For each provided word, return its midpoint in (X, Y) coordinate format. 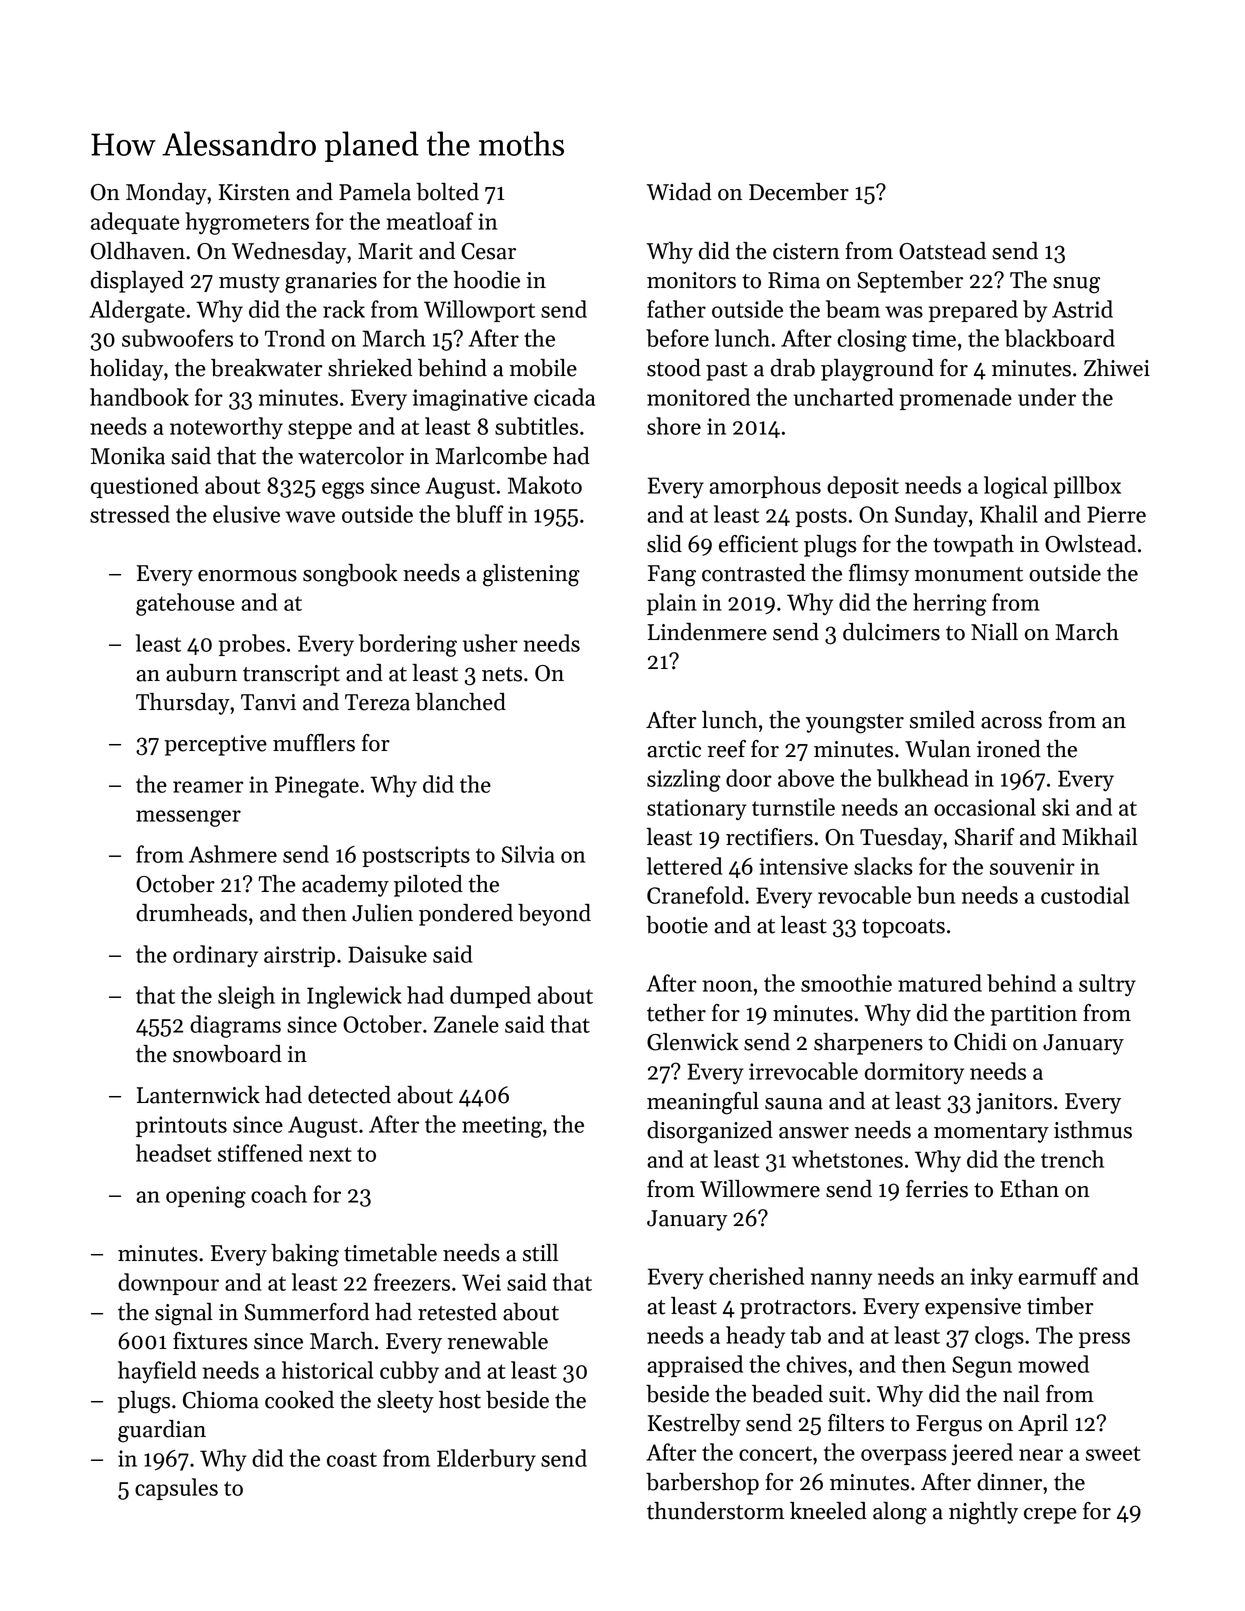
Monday (166, 194)
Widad (679, 192)
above (806, 778)
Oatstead (942, 251)
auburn (201, 673)
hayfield (157, 1372)
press (1104, 1340)
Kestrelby (694, 1425)
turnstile (793, 807)
